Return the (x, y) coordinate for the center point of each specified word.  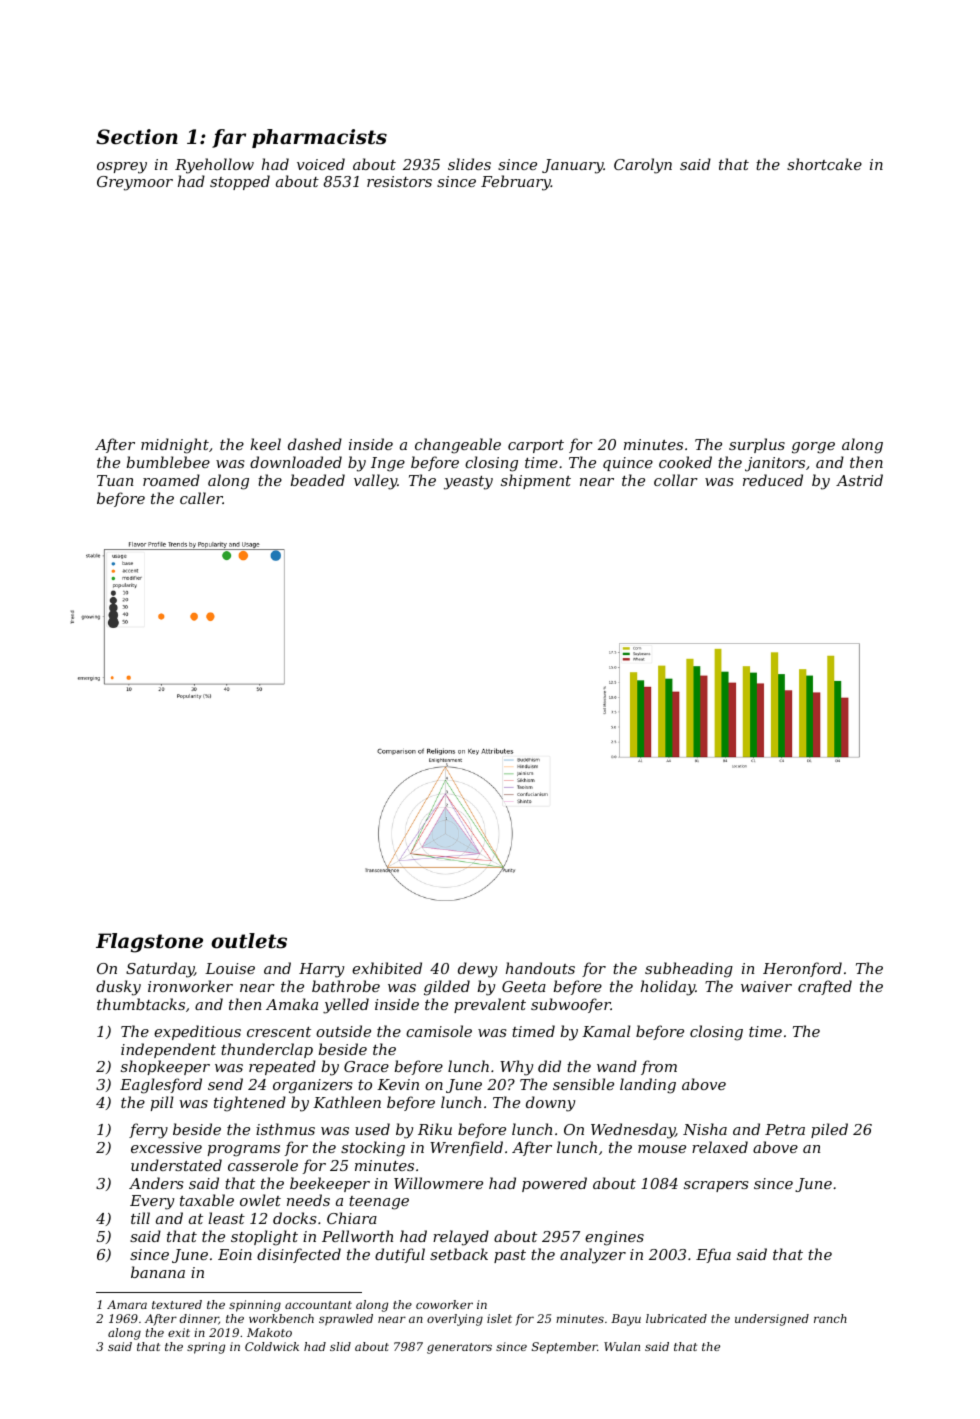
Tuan (115, 480)
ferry (148, 1131)
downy (550, 1104)
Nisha (705, 1129)
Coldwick (272, 1346)
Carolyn (643, 166)
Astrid (859, 480)
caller (201, 498)
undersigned (772, 1320)
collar (676, 480)
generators (459, 1348)
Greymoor (135, 183)
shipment (536, 481)
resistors (399, 181)
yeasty (468, 483)
